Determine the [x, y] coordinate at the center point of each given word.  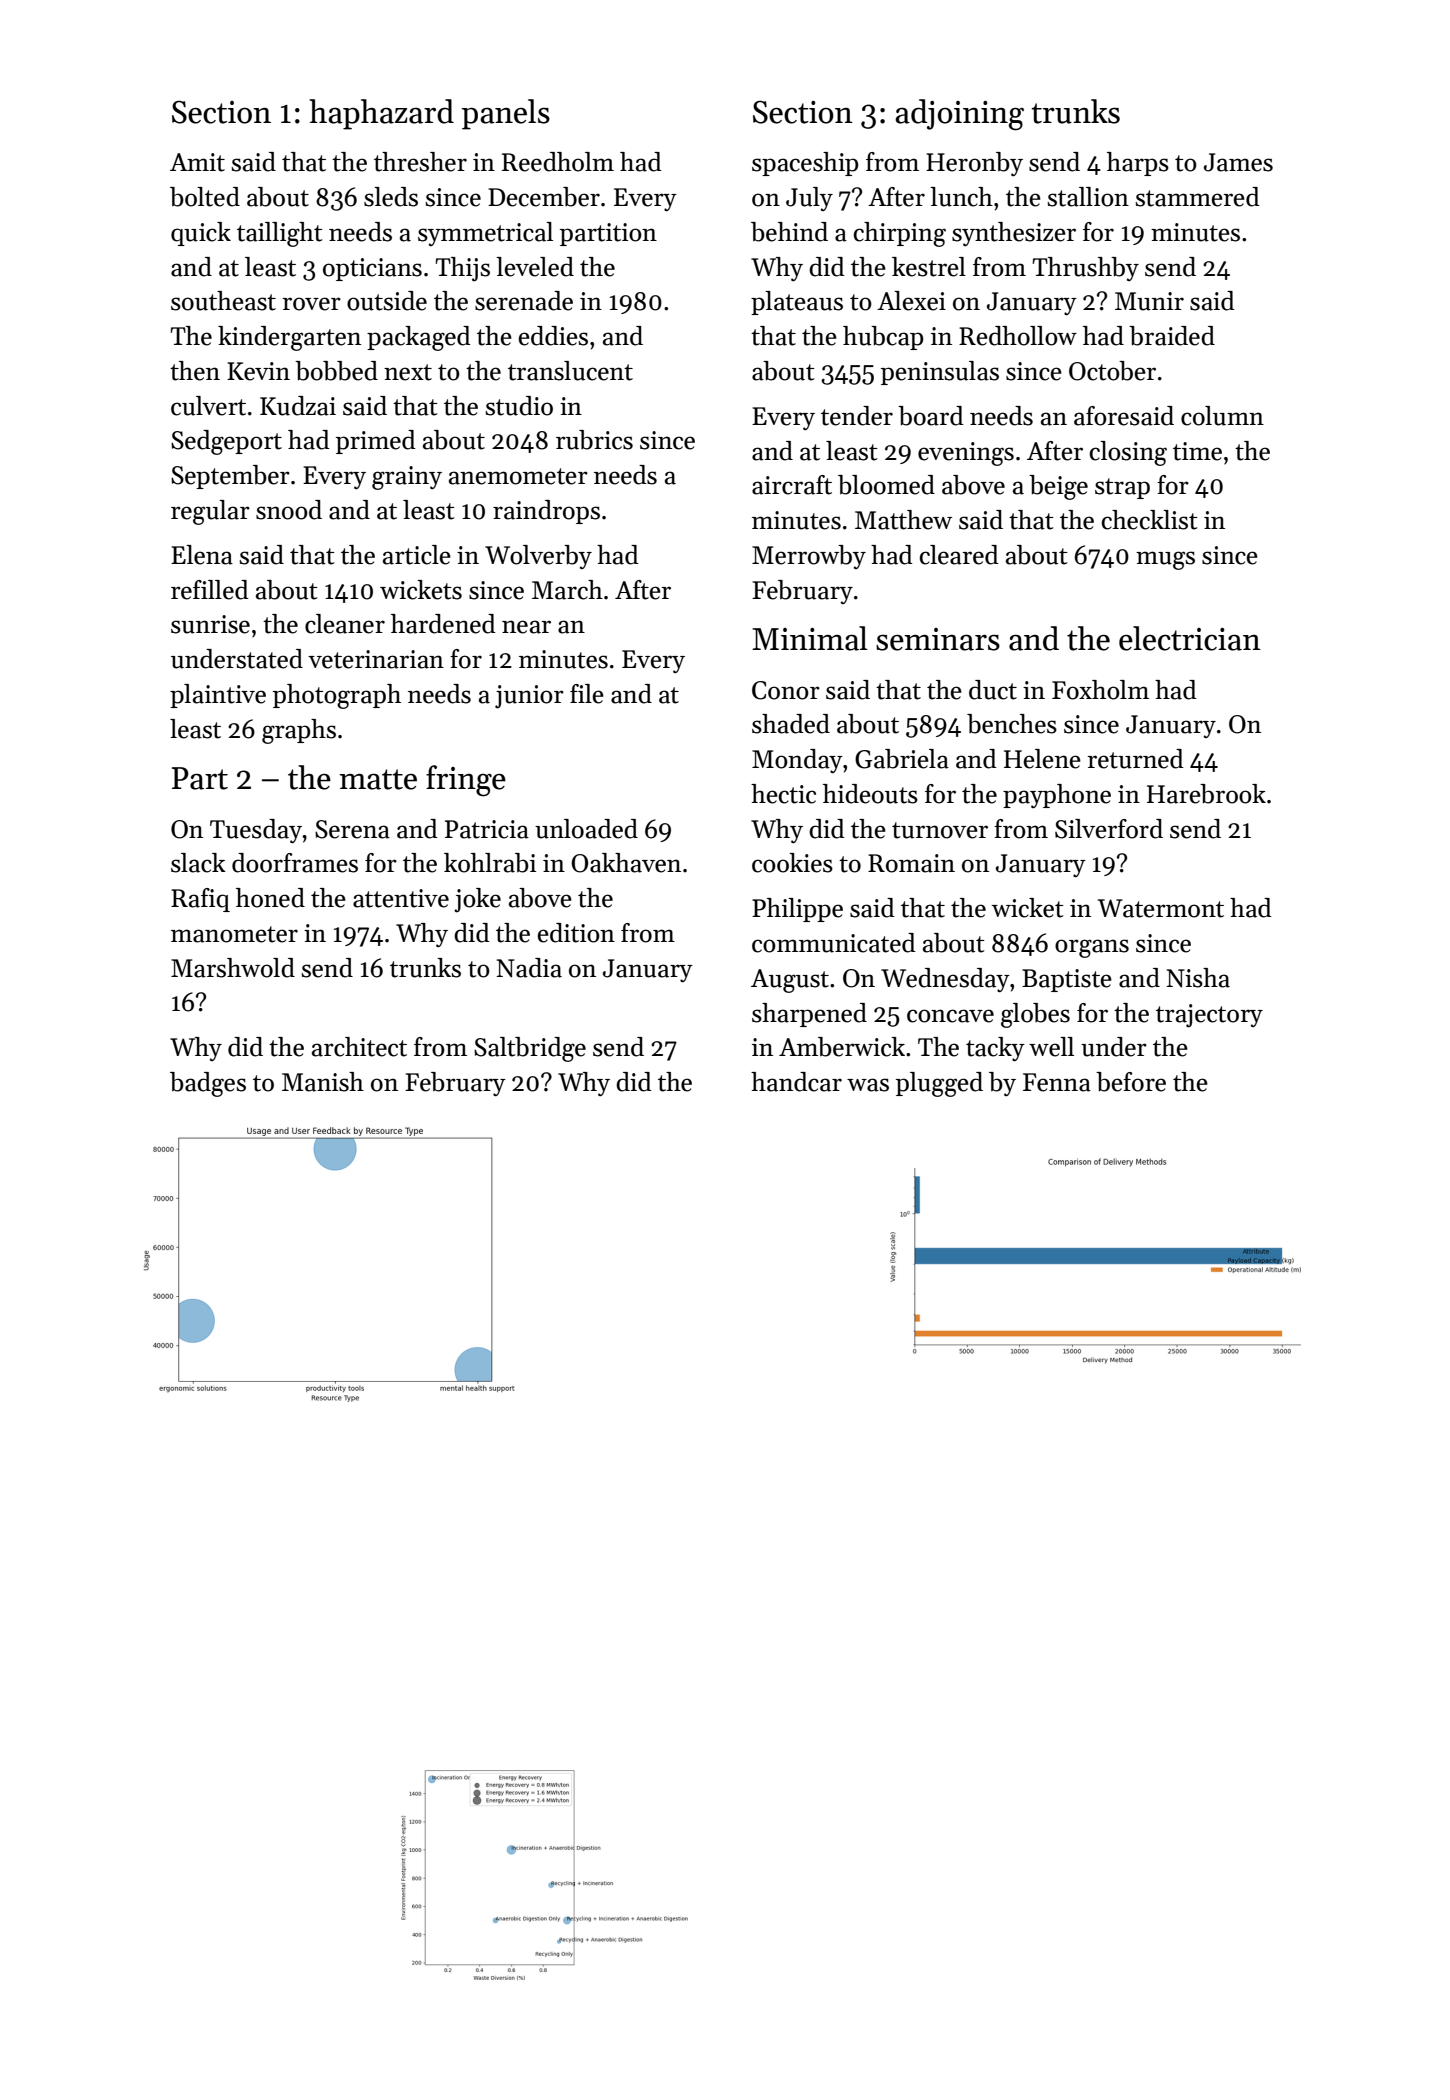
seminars [938, 639]
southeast [223, 301]
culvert [208, 406]
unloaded [586, 829]
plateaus [797, 303]
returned [1135, 759]
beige [1058, 487]
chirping [900, 234]
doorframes [295, 863]
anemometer [518, 476]
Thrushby [1086, 269]
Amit [197, 162]
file [587, 694]
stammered [1197, 197]
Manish [323, 1082]
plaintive [218, 696]
